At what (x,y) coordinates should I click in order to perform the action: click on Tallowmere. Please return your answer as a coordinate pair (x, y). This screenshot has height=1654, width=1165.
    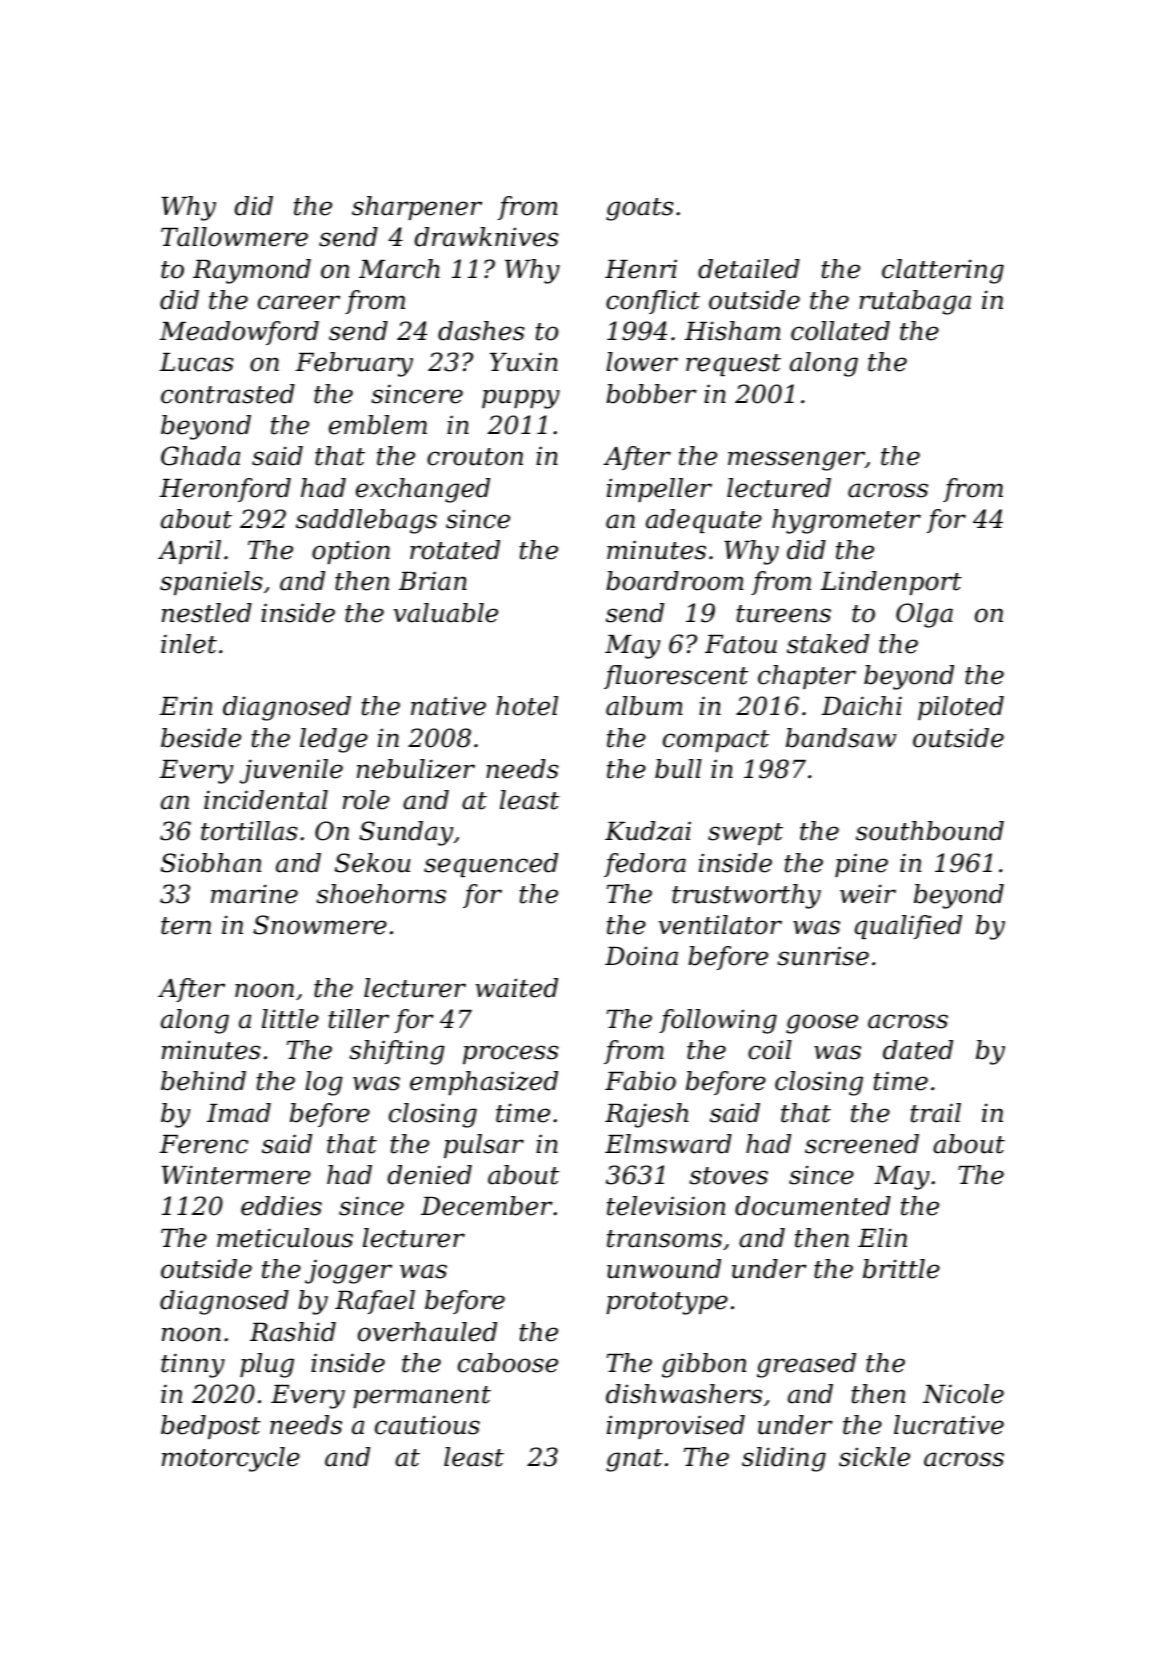
    Looking at the image, I should click on (234, 237).
